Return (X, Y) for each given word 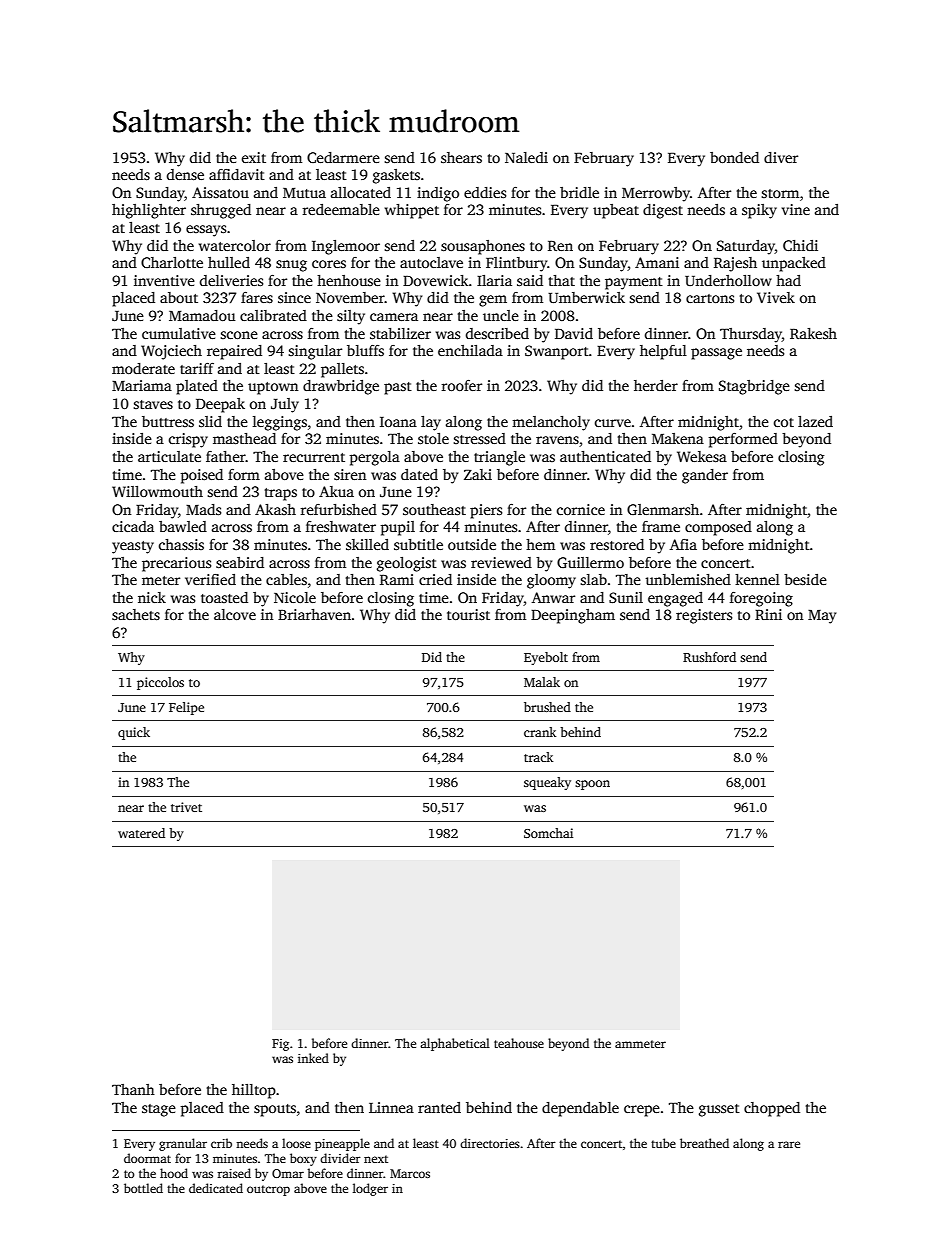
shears (461, 157)
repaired (234, 352)
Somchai (548, 833)
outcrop (268, 1190)
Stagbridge (754, 387)
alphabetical (455, 1044)
